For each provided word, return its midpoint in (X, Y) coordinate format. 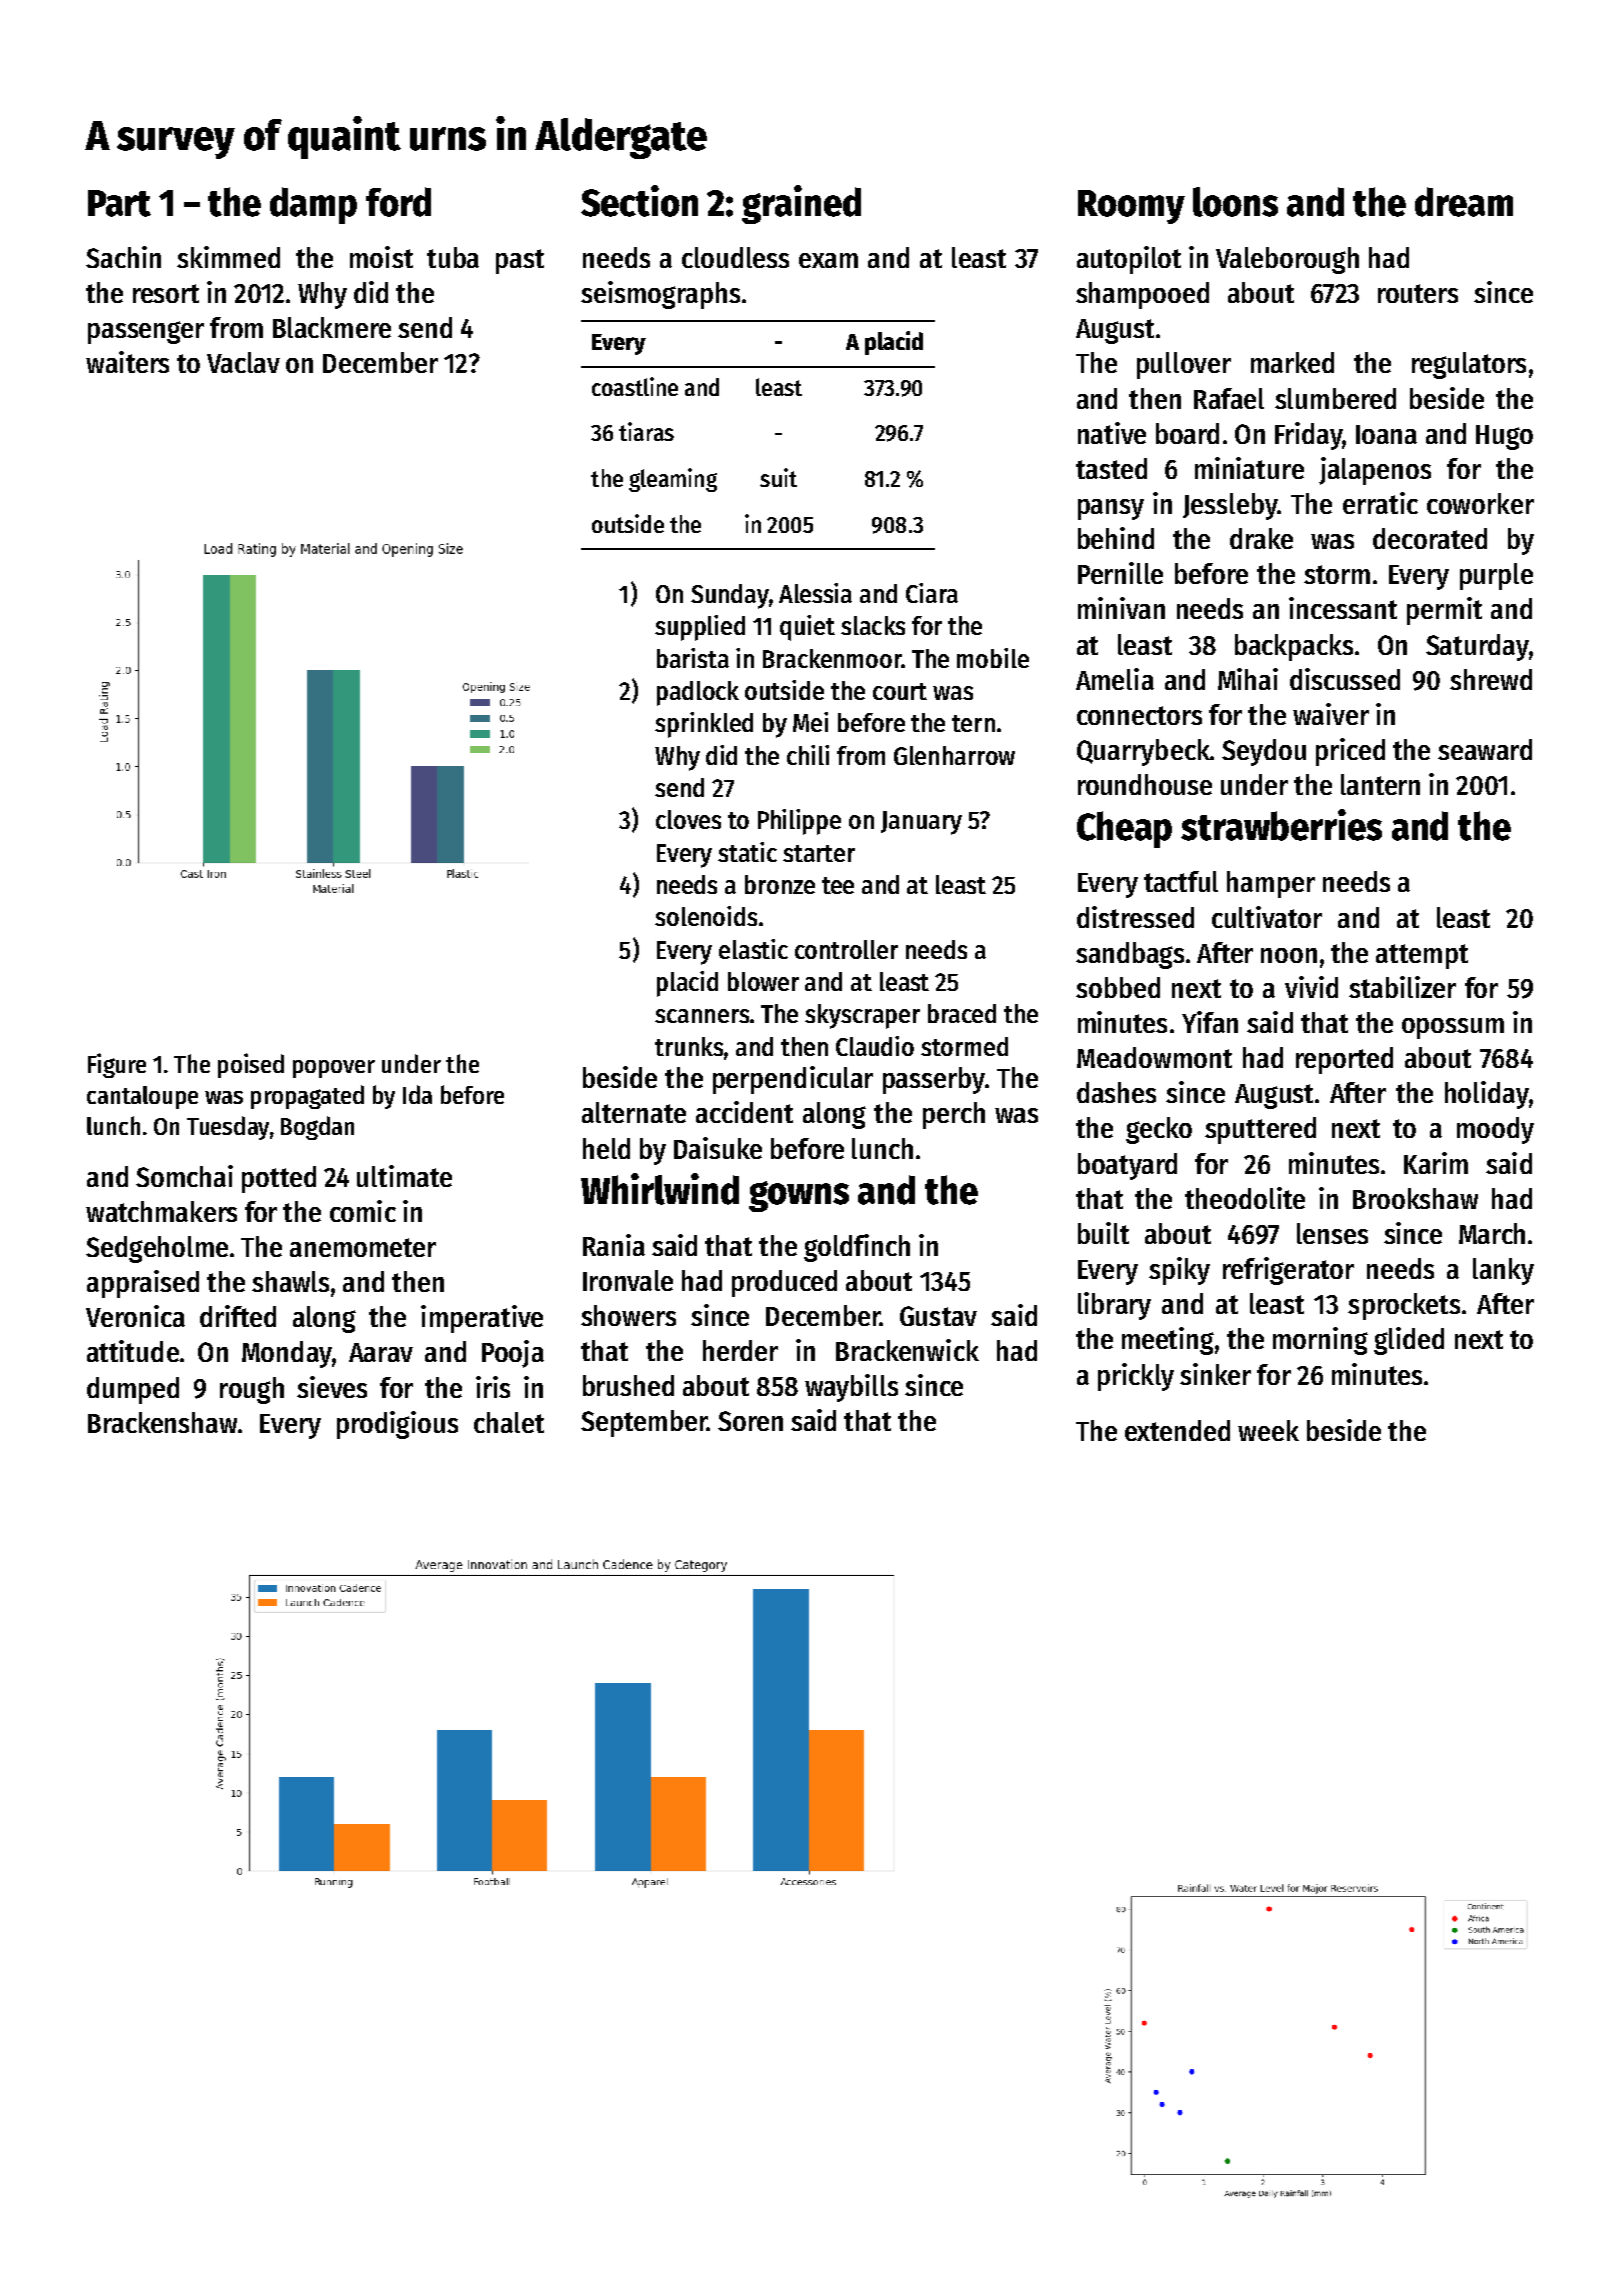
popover (334, 1069)
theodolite (1245, 1198)
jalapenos (1375, 471)
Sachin (123, 257)
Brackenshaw (162, 1422)
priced (1350, 752)
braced (962, 1013)
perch (954, 1115)
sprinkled (704, 725)
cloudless (735, 257)
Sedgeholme (157, 1249)
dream (1464, 202)
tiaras (646, 431)
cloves (688, 819)
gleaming (673, 480)
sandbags (1130, 955)
